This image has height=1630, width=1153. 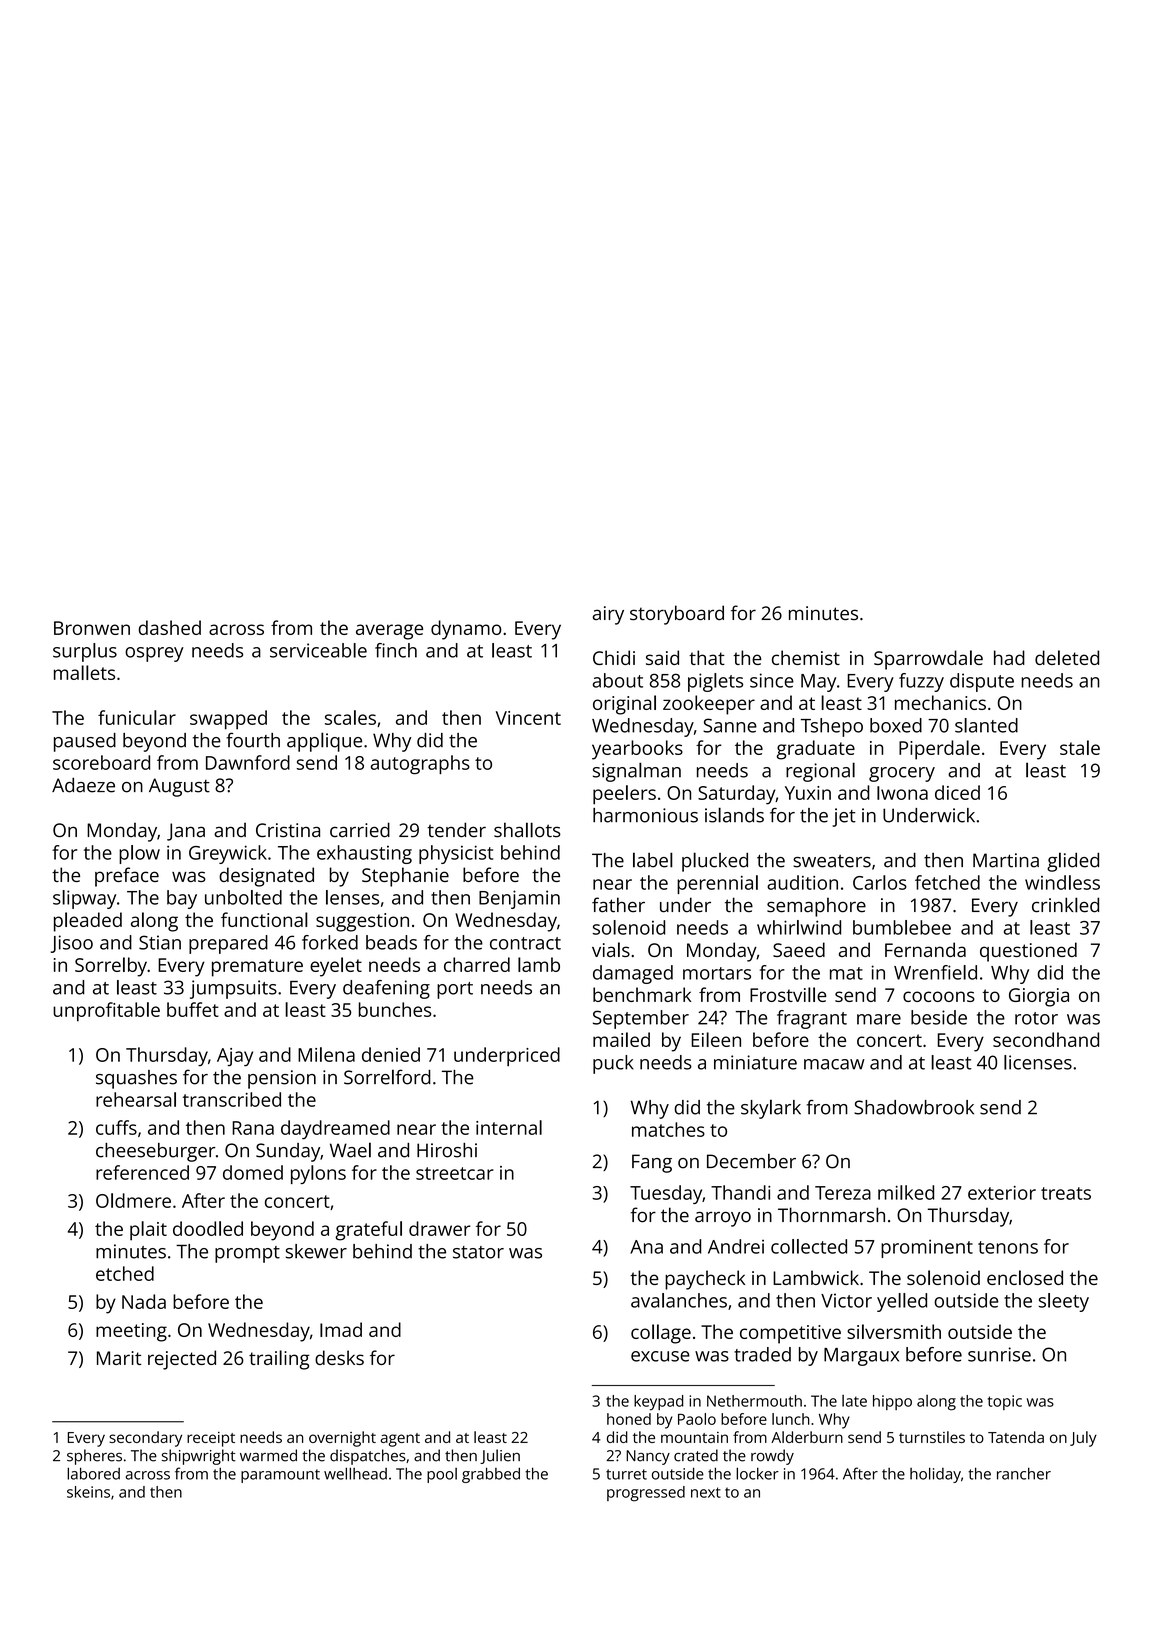 I want to click on Iwona, so click(x=902, y=793).
